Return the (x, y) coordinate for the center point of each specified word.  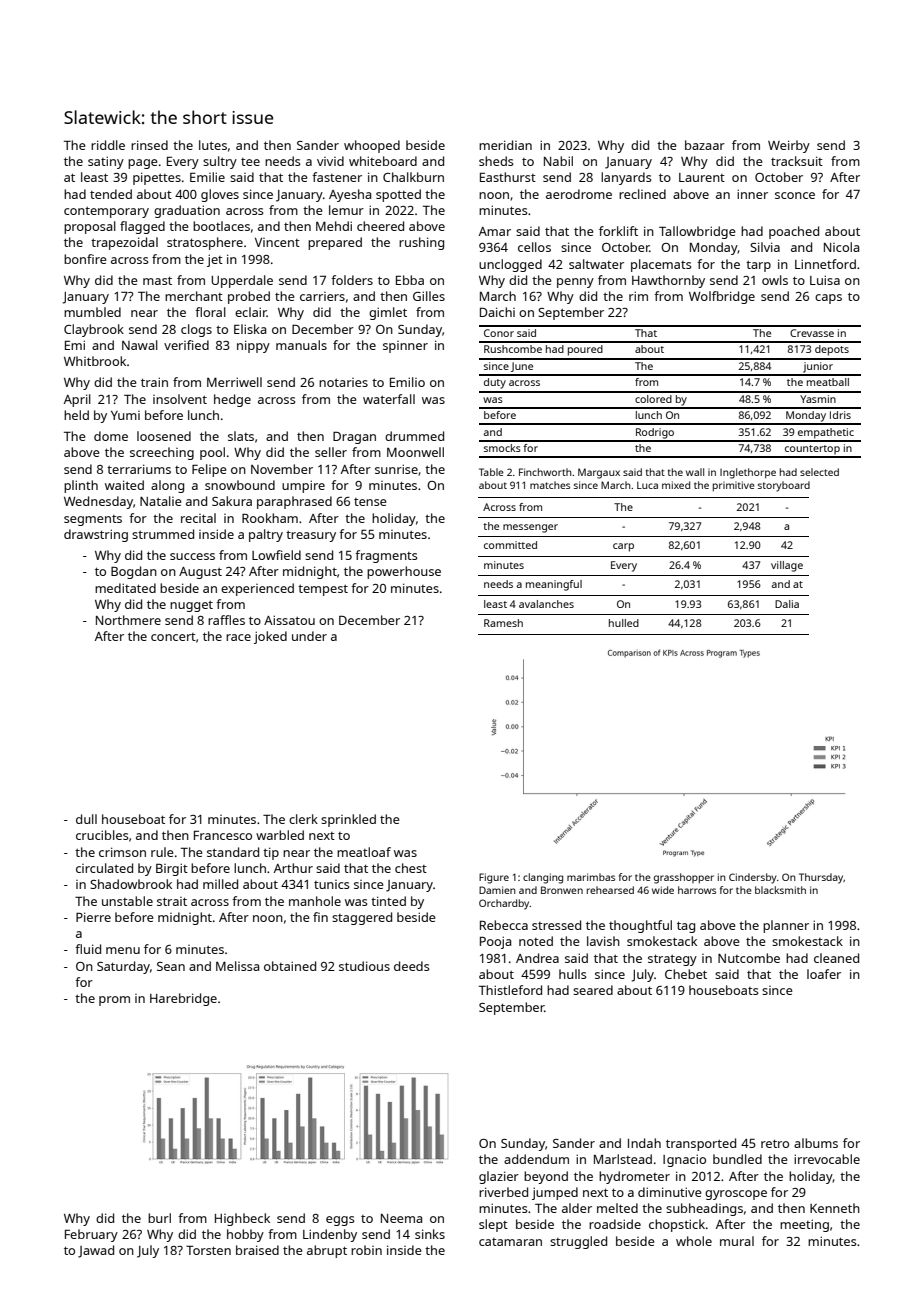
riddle (108, 145)
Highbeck (242, 1219)
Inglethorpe (748, 473)
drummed (414, 436)
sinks (430, 1234)
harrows (697, 890)
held (76, 415)
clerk (303, 819)
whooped (372, 146)
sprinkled (348, 820)
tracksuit (797, 161)
